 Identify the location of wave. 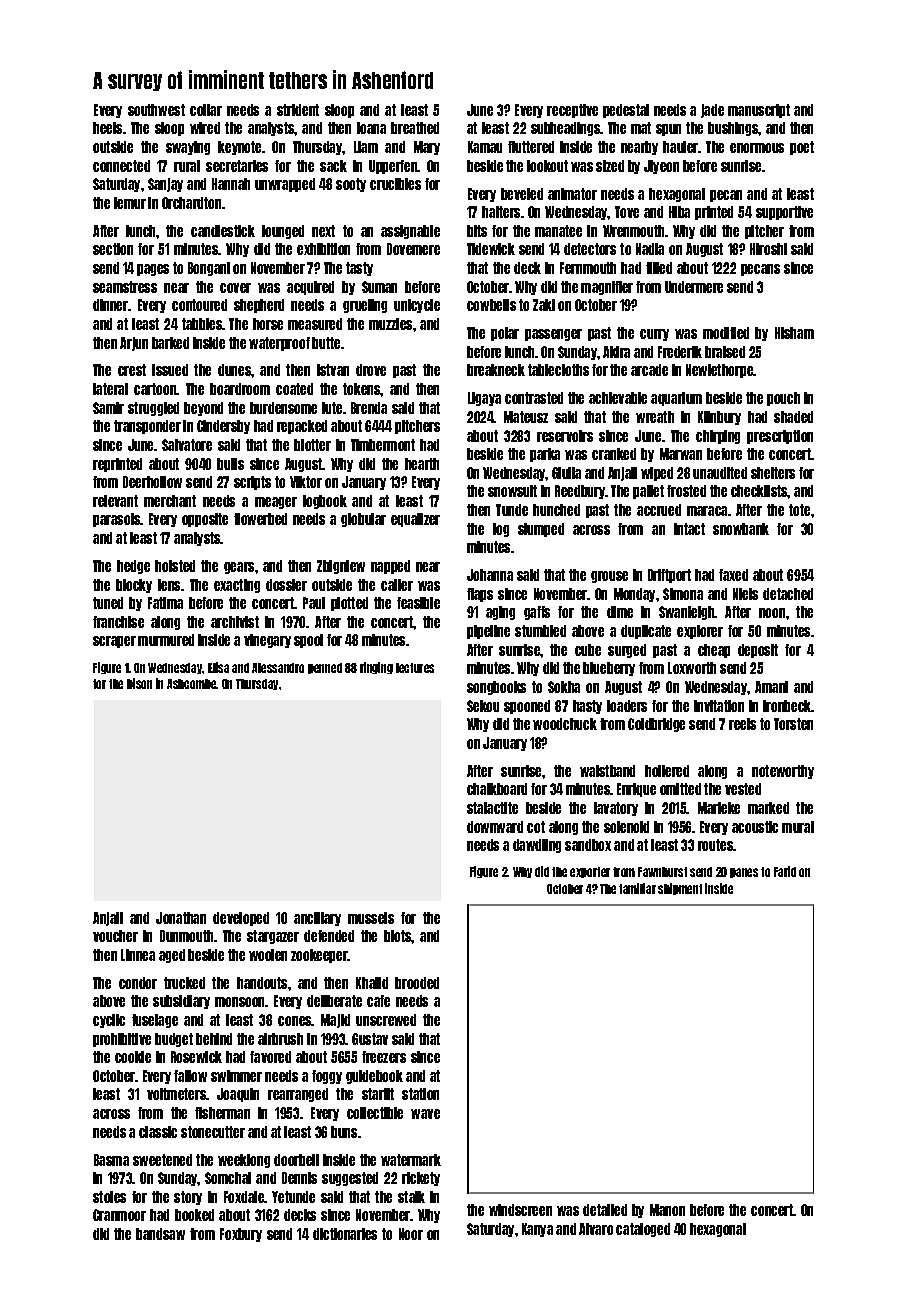
(425, 1114).
